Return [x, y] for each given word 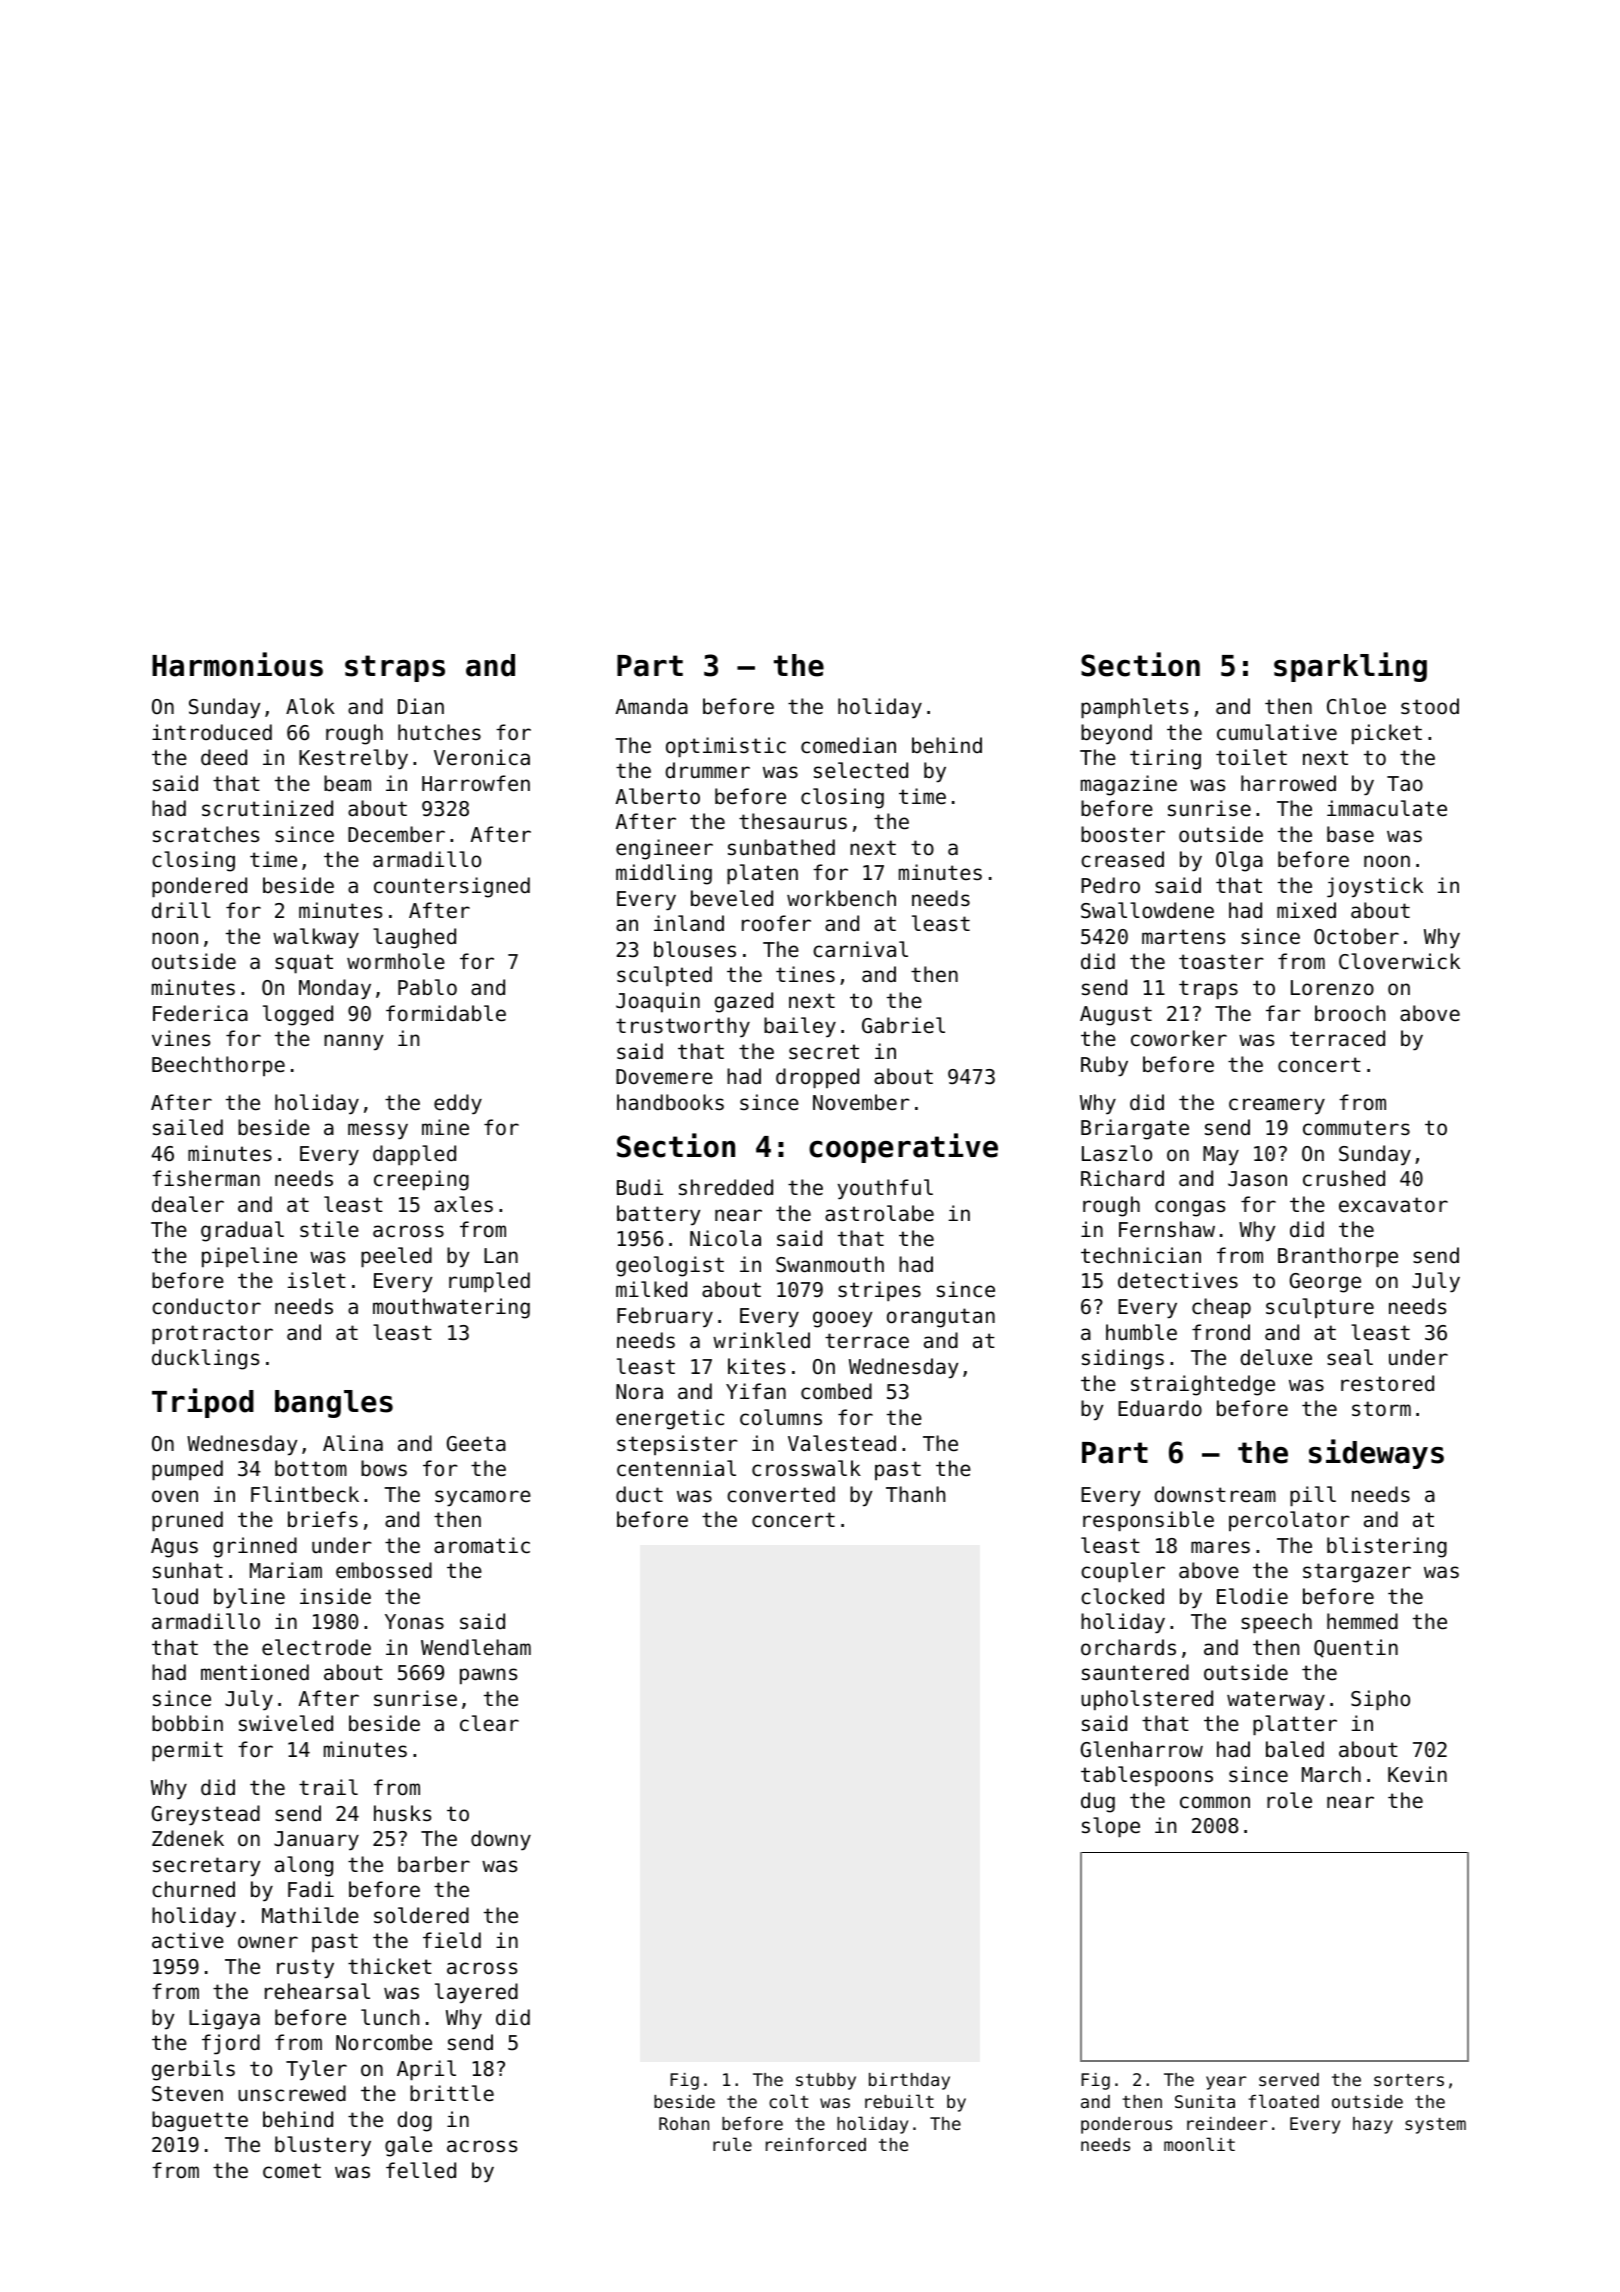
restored [1387, 1383]
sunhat [188, 1570]
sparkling [1350, 667]
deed [224, 757]
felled [421, 2170]
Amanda [652, 706]
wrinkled [761, 1340]
